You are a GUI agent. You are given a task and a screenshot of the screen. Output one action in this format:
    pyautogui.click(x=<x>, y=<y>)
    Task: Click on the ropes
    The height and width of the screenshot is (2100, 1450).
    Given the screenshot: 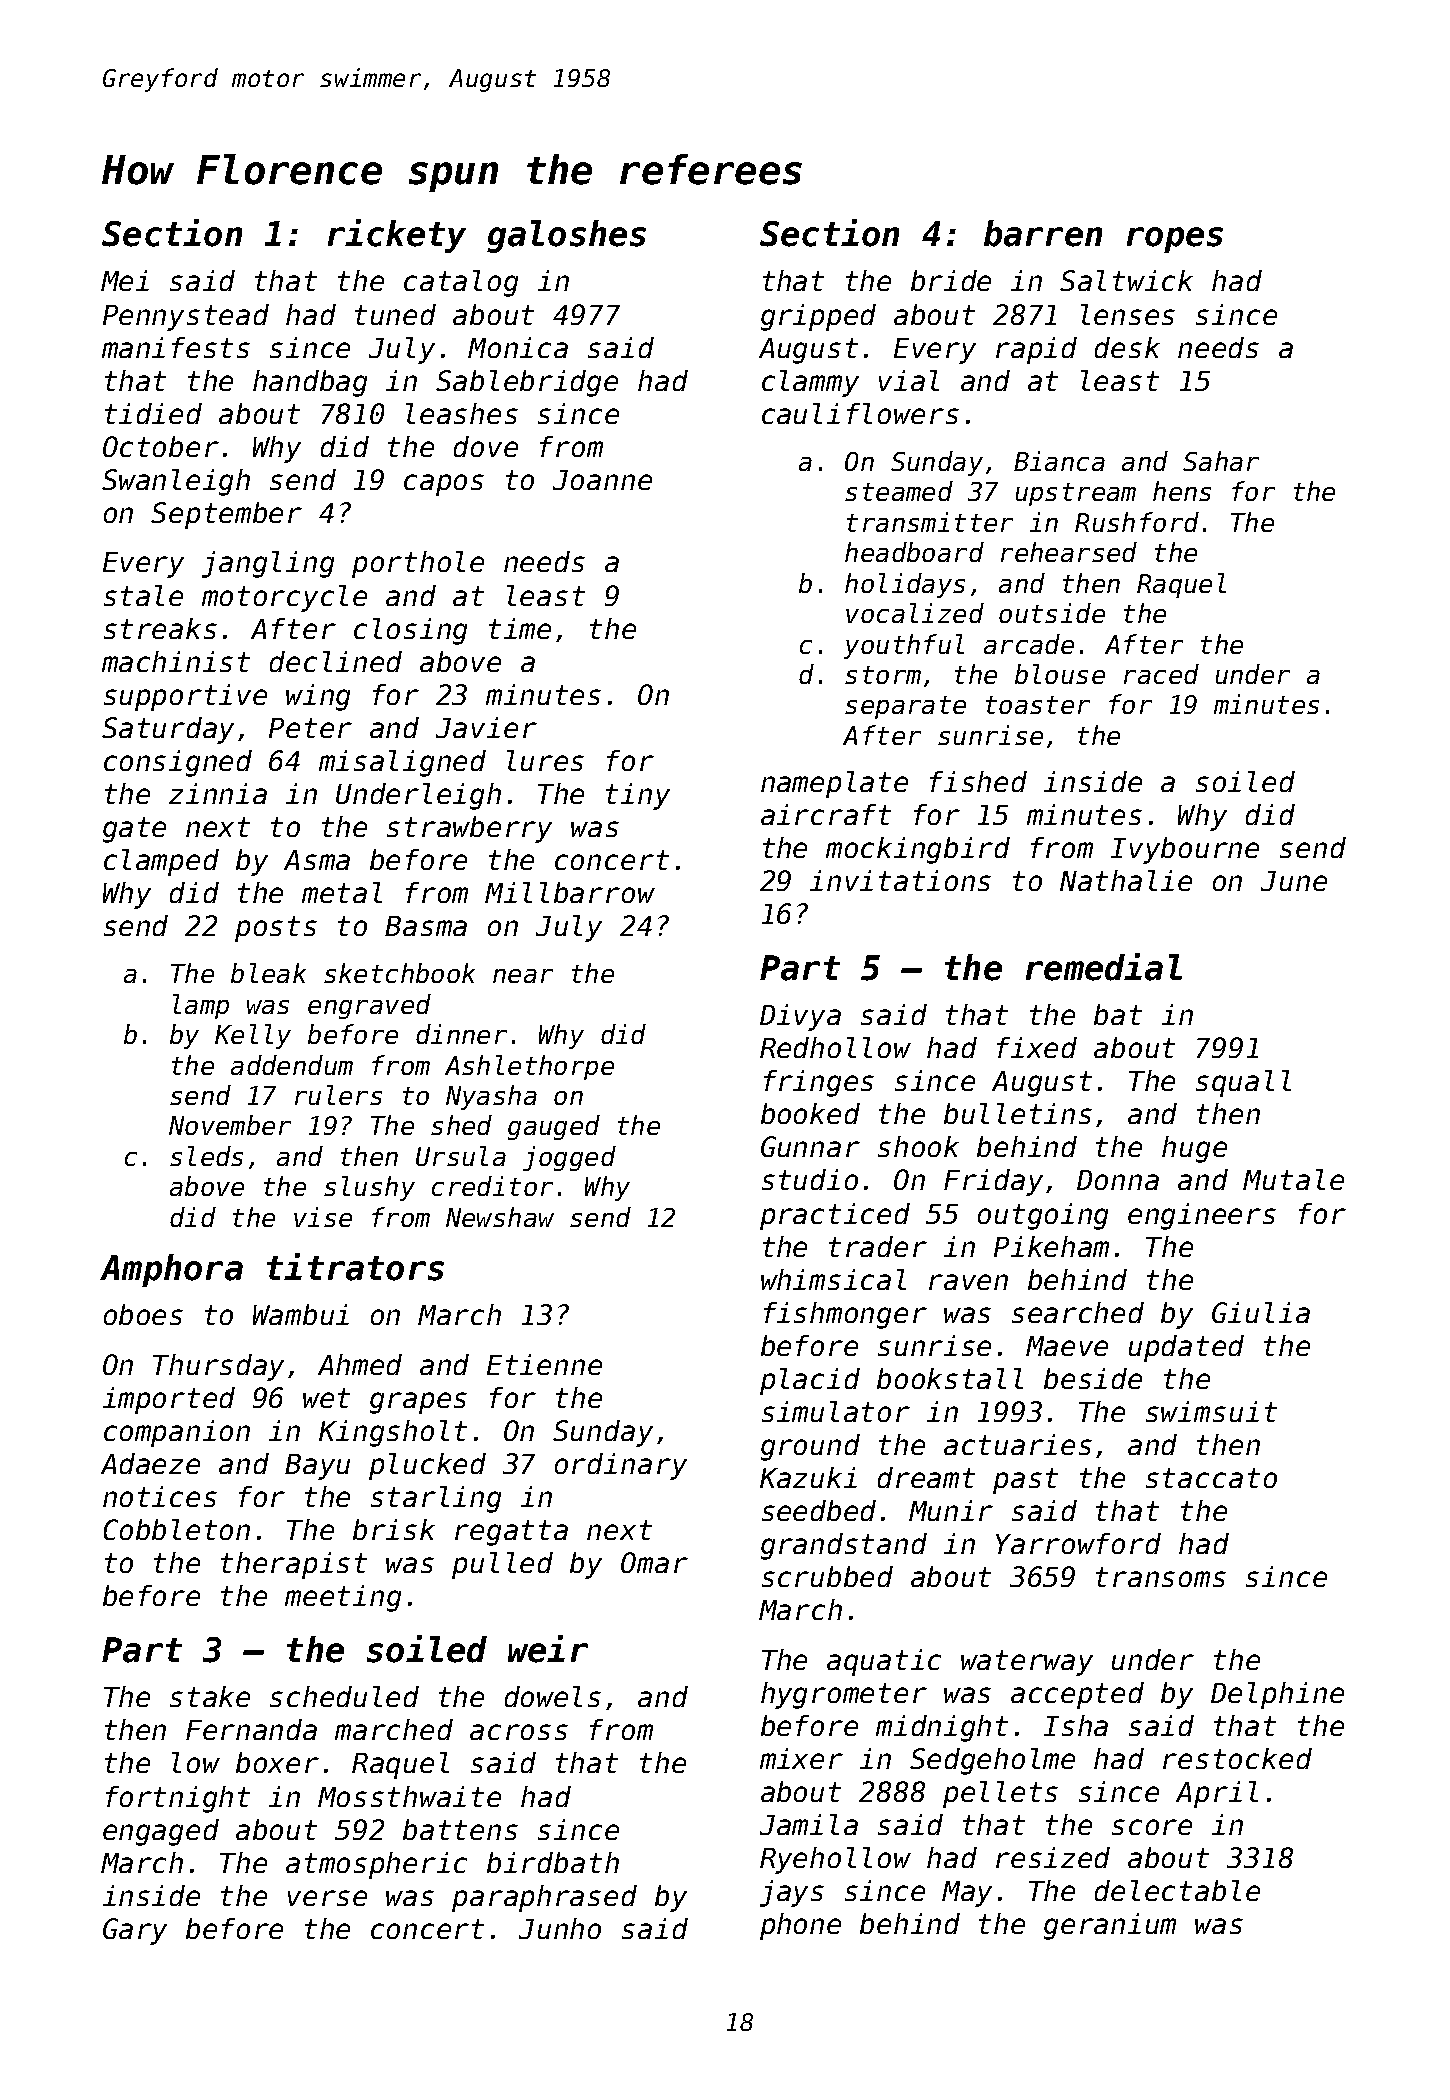 What is the action you would take?
    pyautogui.click(x=1175, y=240)
